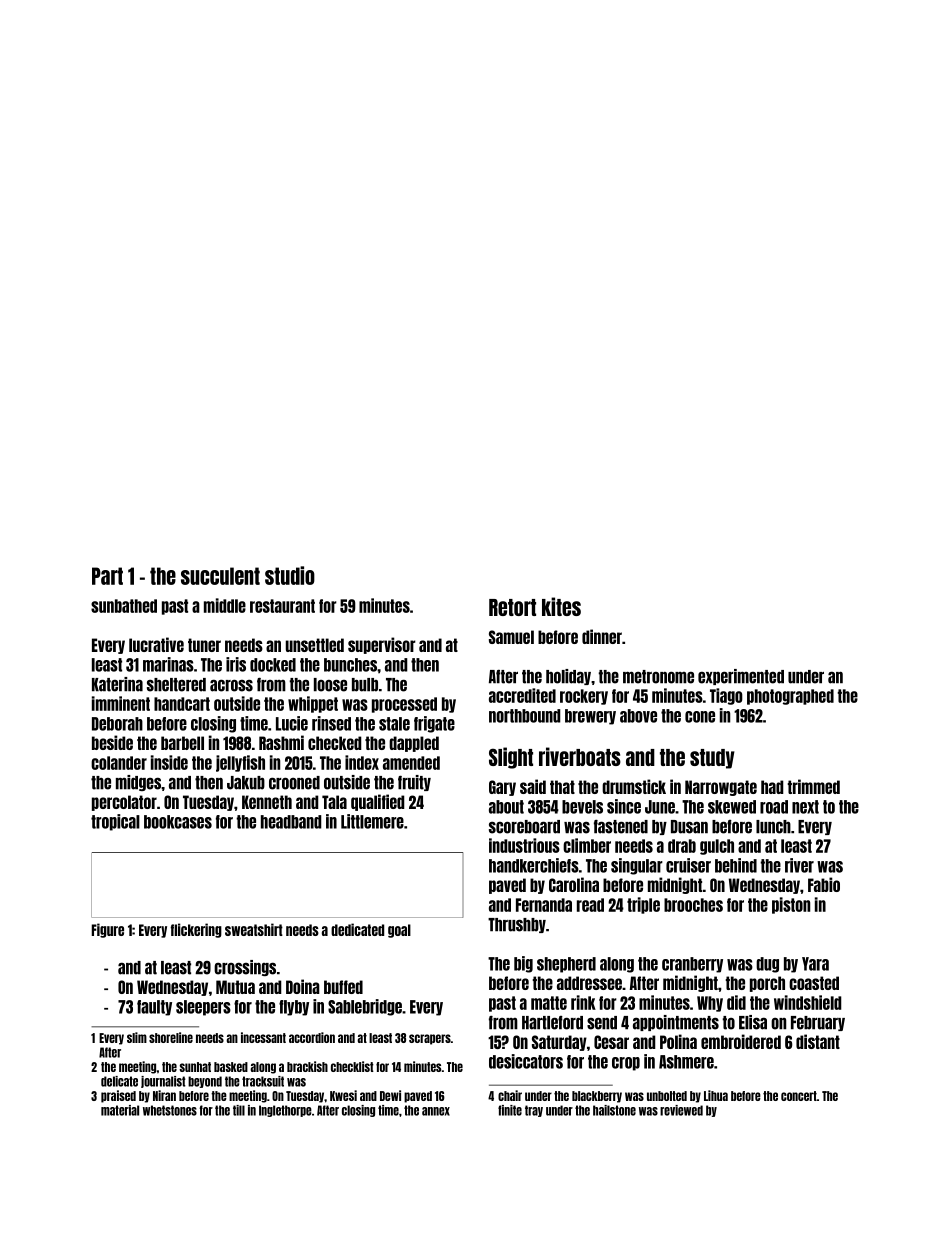 This image has height=1233, width=952. I want to click on scoreboard, so click(524, 827).
